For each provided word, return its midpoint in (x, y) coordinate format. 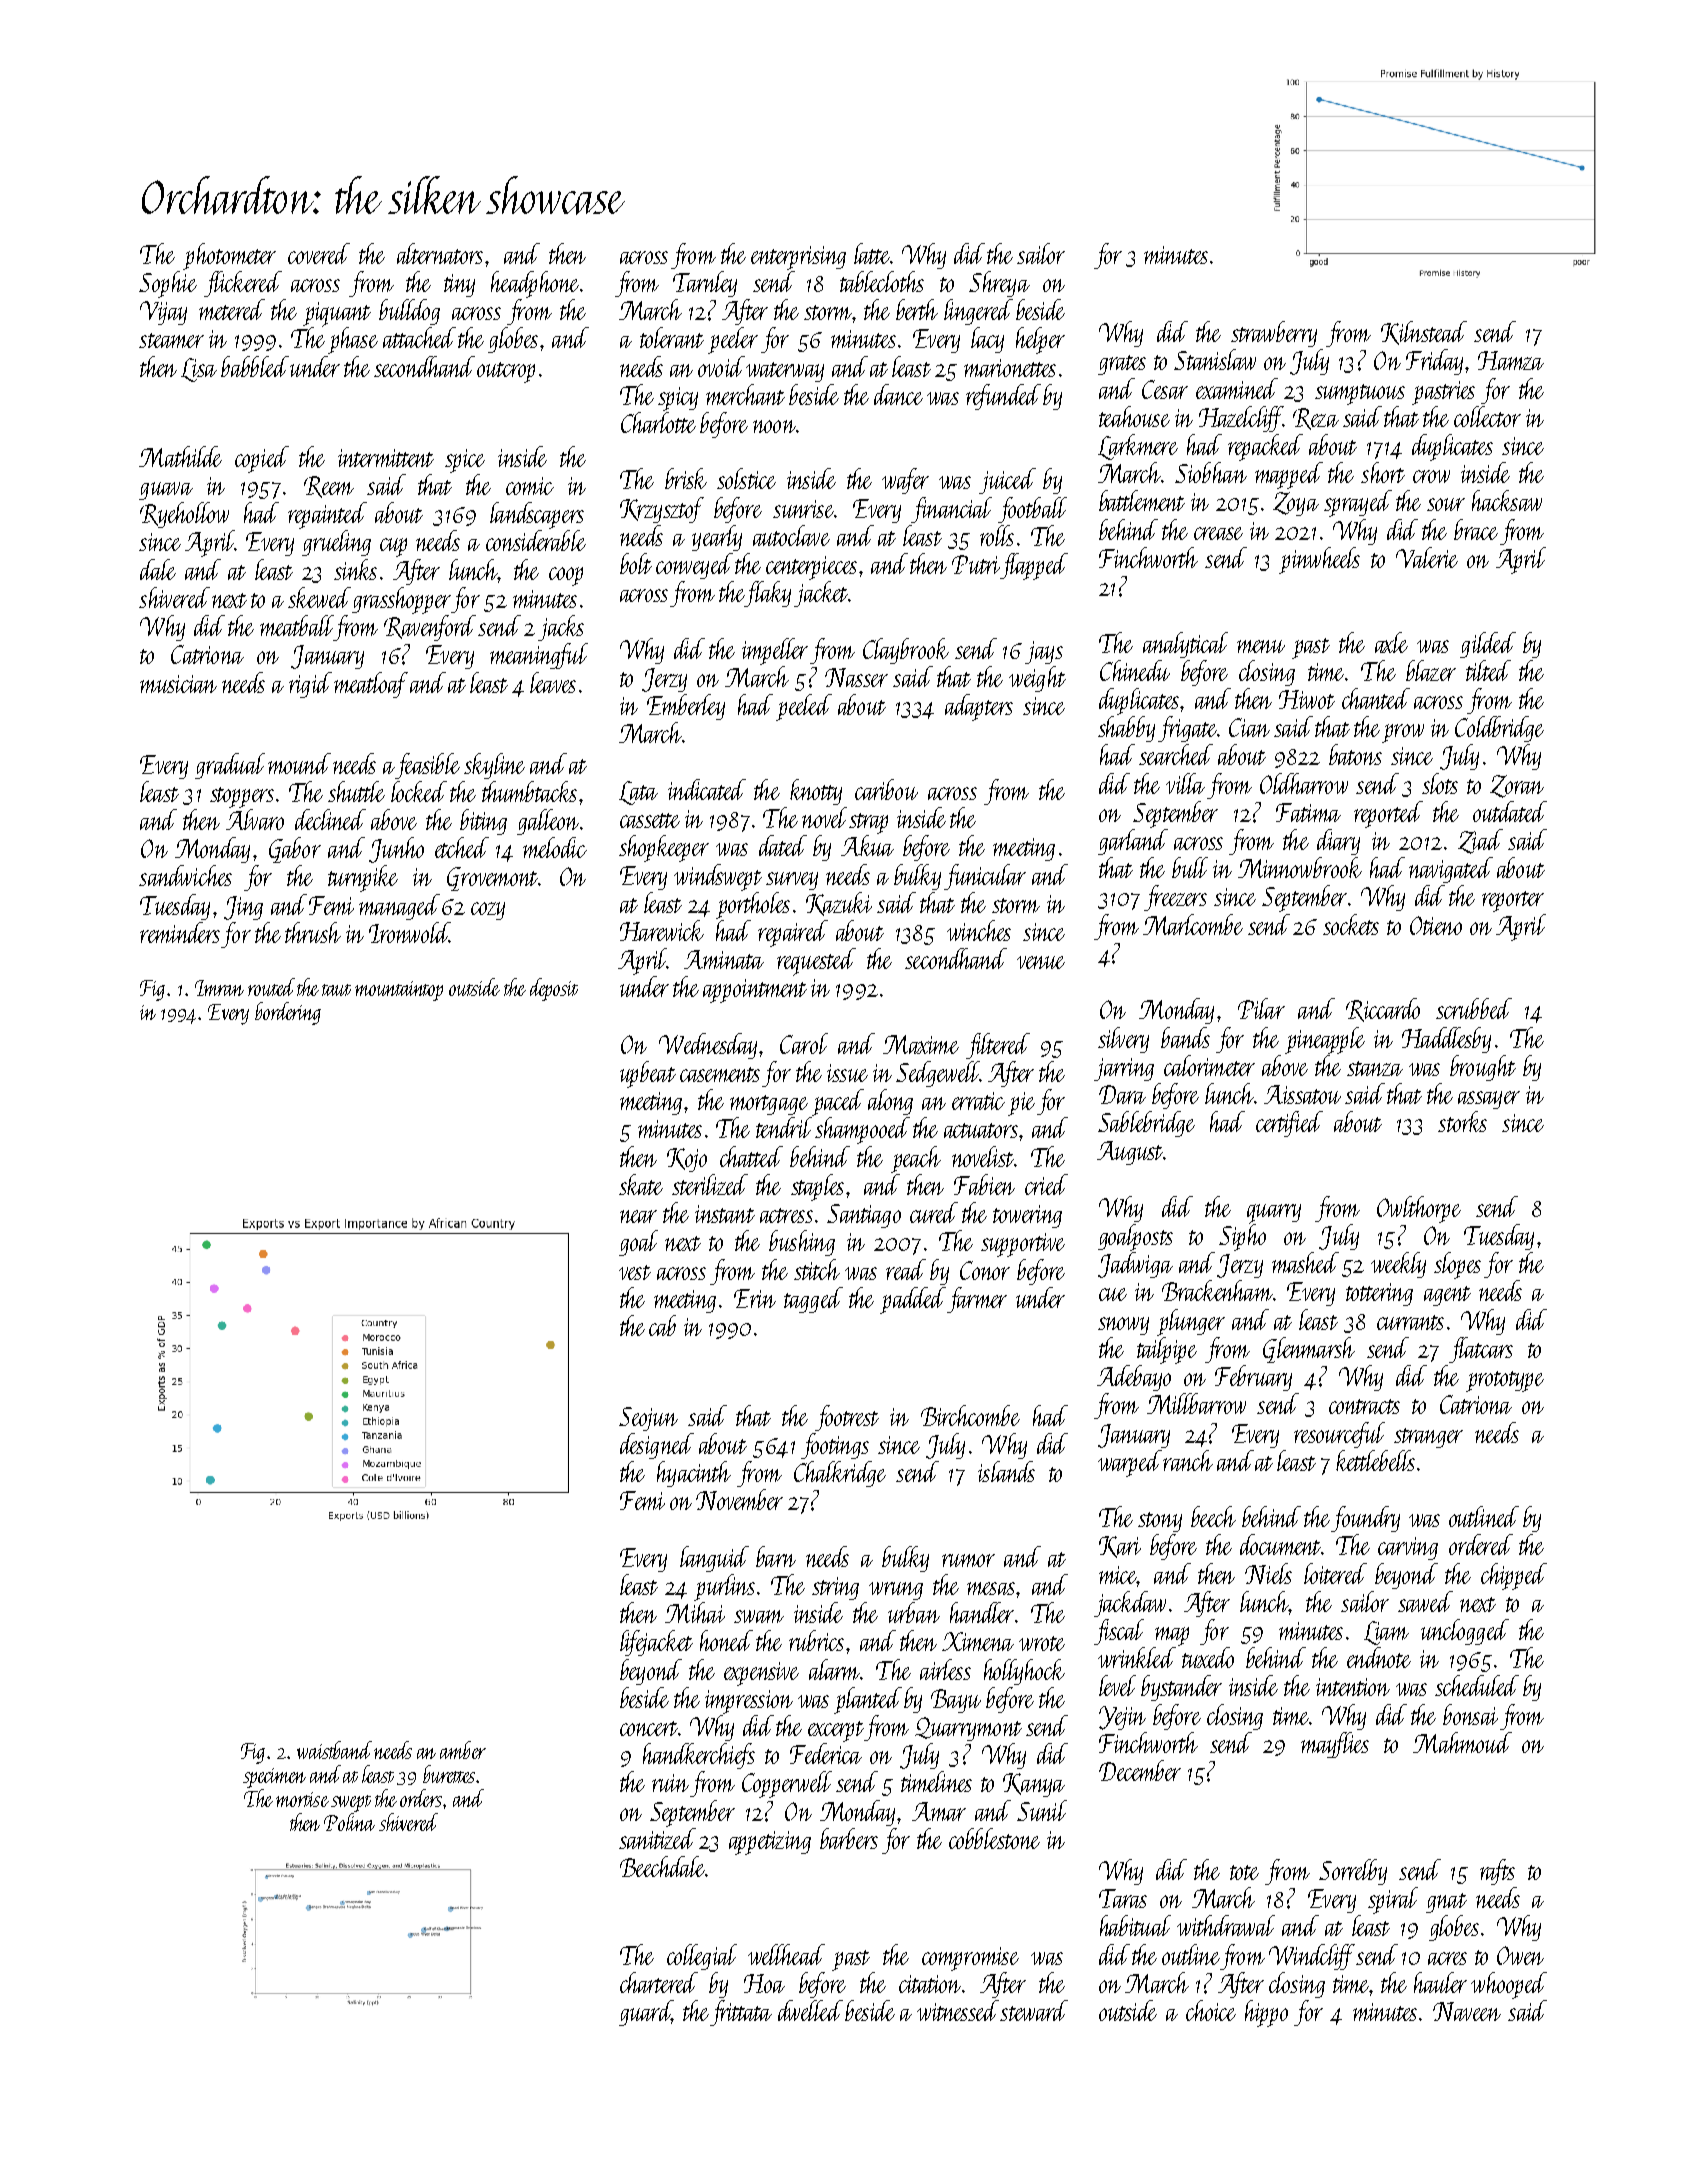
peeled (804, 707)
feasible (427, 766)
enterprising (798, 258)
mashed (1305, 1262)
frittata (741, 2013)
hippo (1266, 2013)
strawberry (1274, 334)
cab (662, 1325)
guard (645, 2013)
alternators (440, 253)
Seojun (648, 1419)
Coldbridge (1499, 729)
